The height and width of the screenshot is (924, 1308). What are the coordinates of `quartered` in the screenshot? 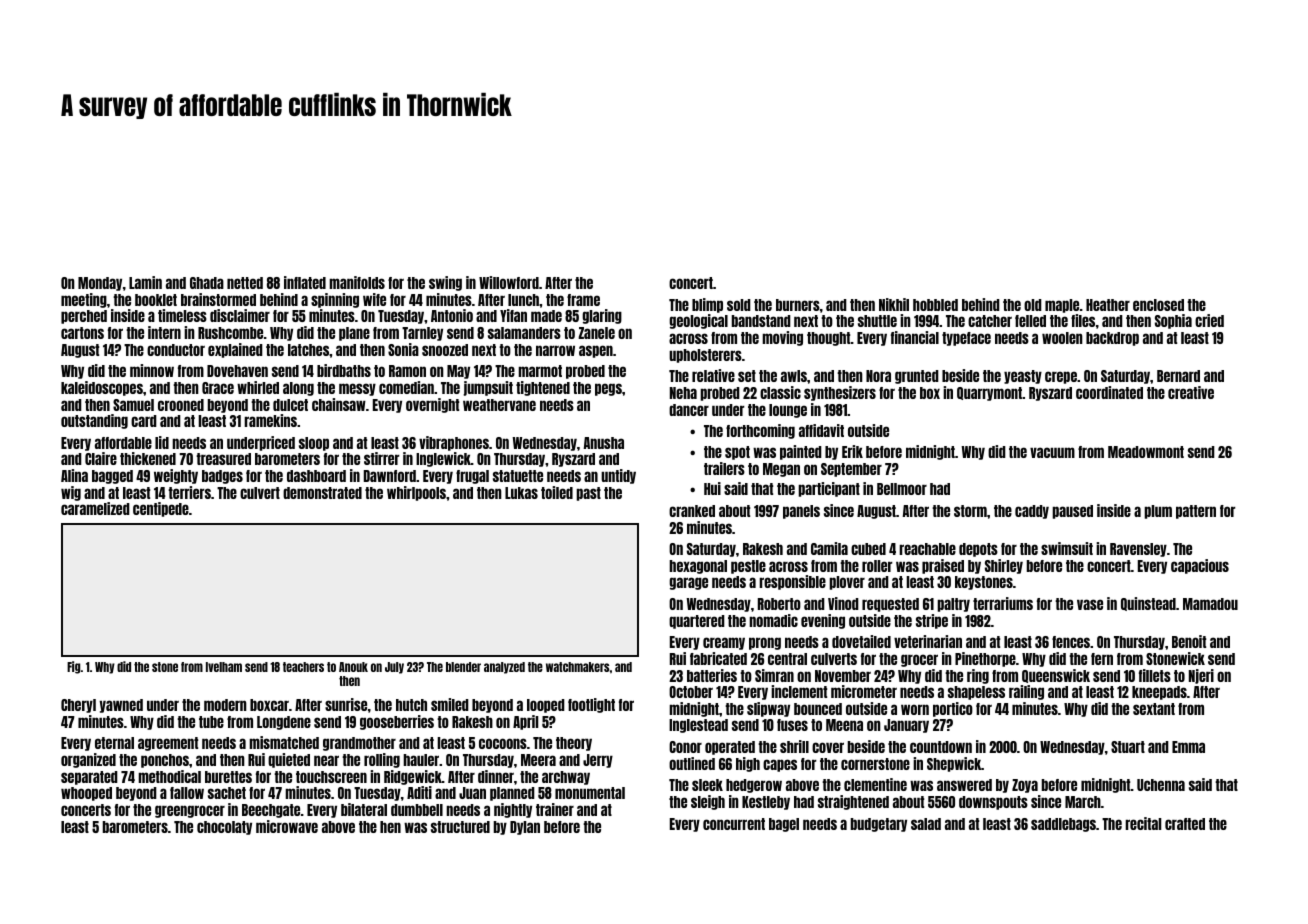 It's located at (697, 622).
